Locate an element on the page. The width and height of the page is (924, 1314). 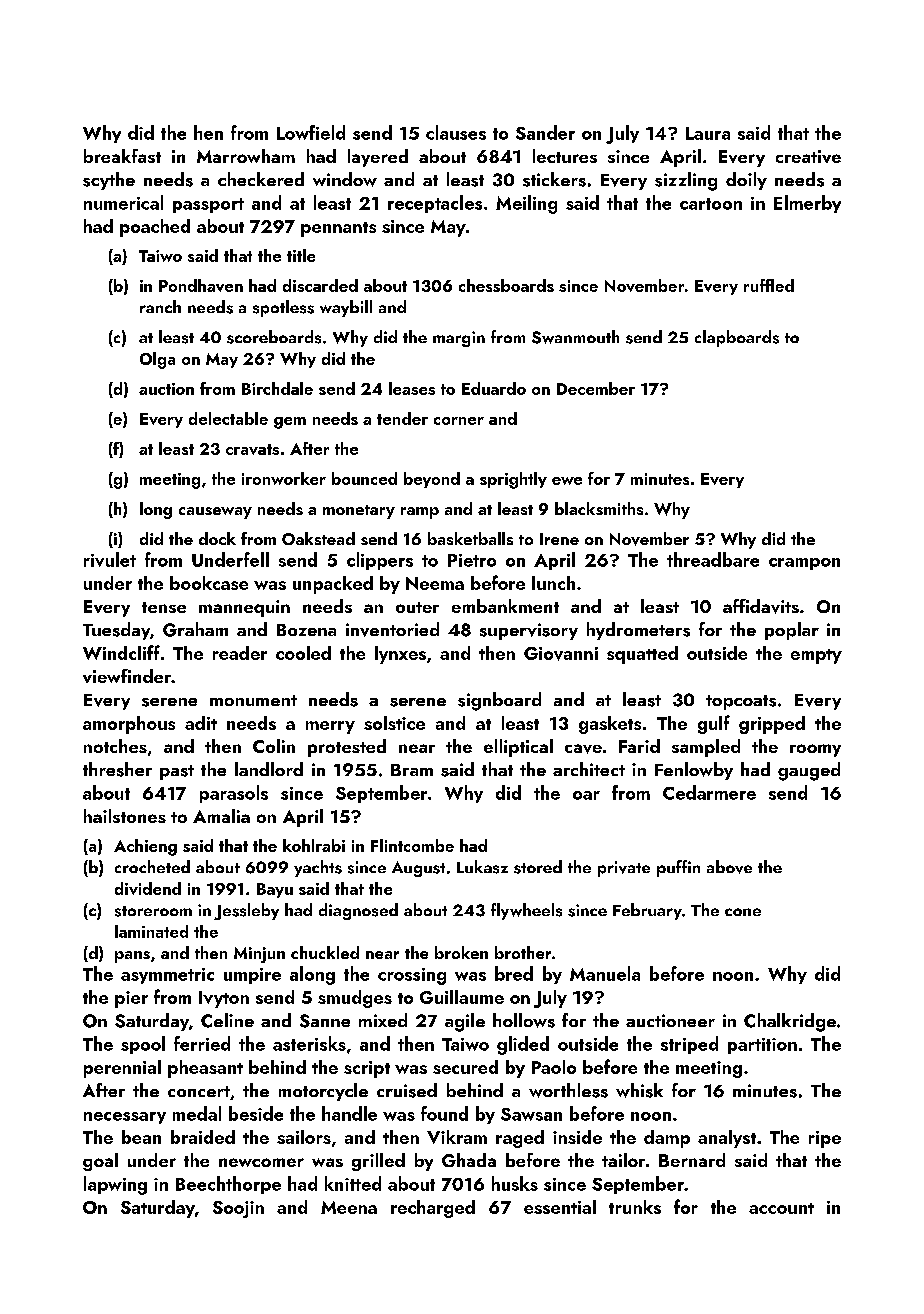
Marrowham is located at coordinates (246, 156).
